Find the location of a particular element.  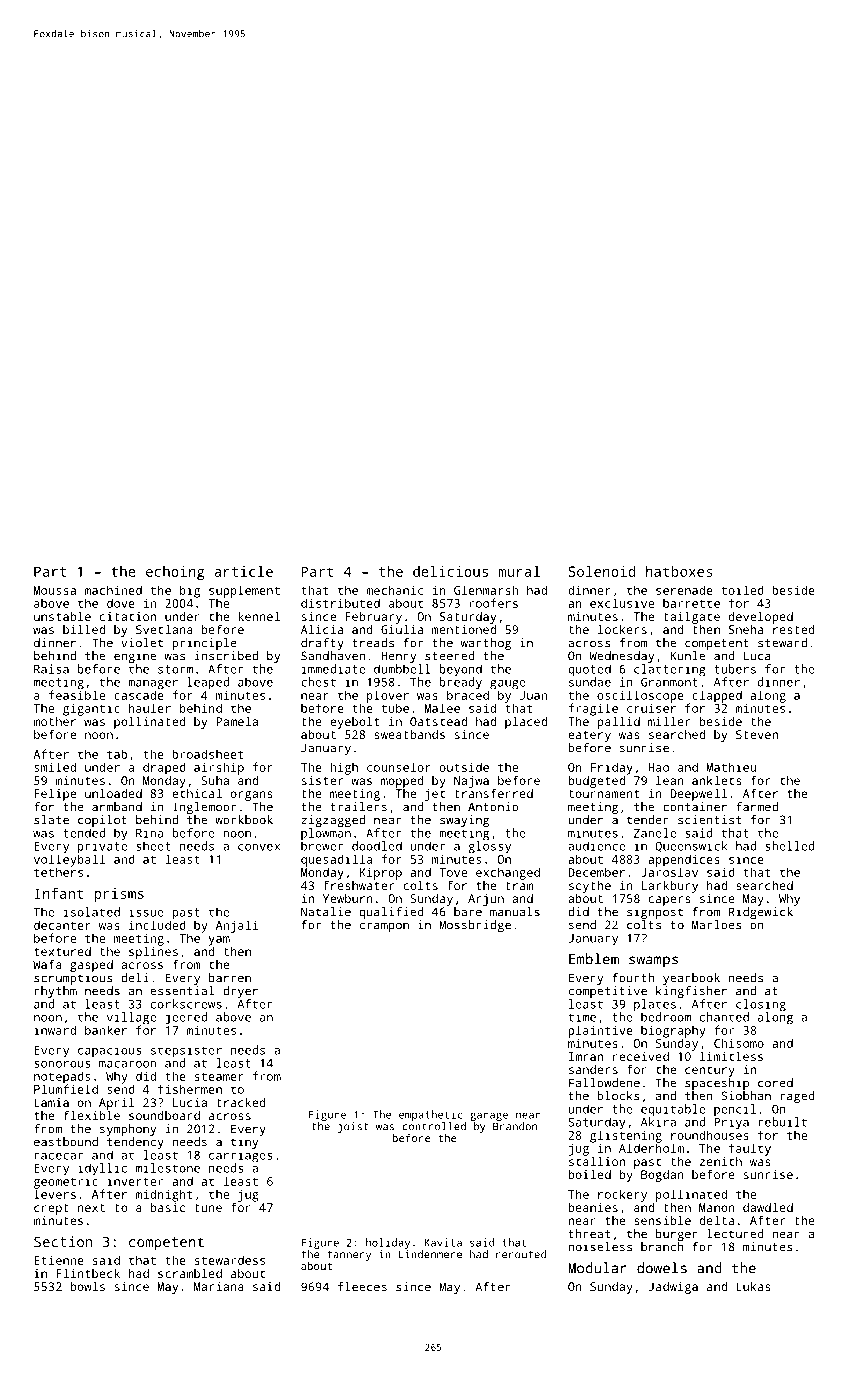

Emblem is located at coordinates (594, 959).
